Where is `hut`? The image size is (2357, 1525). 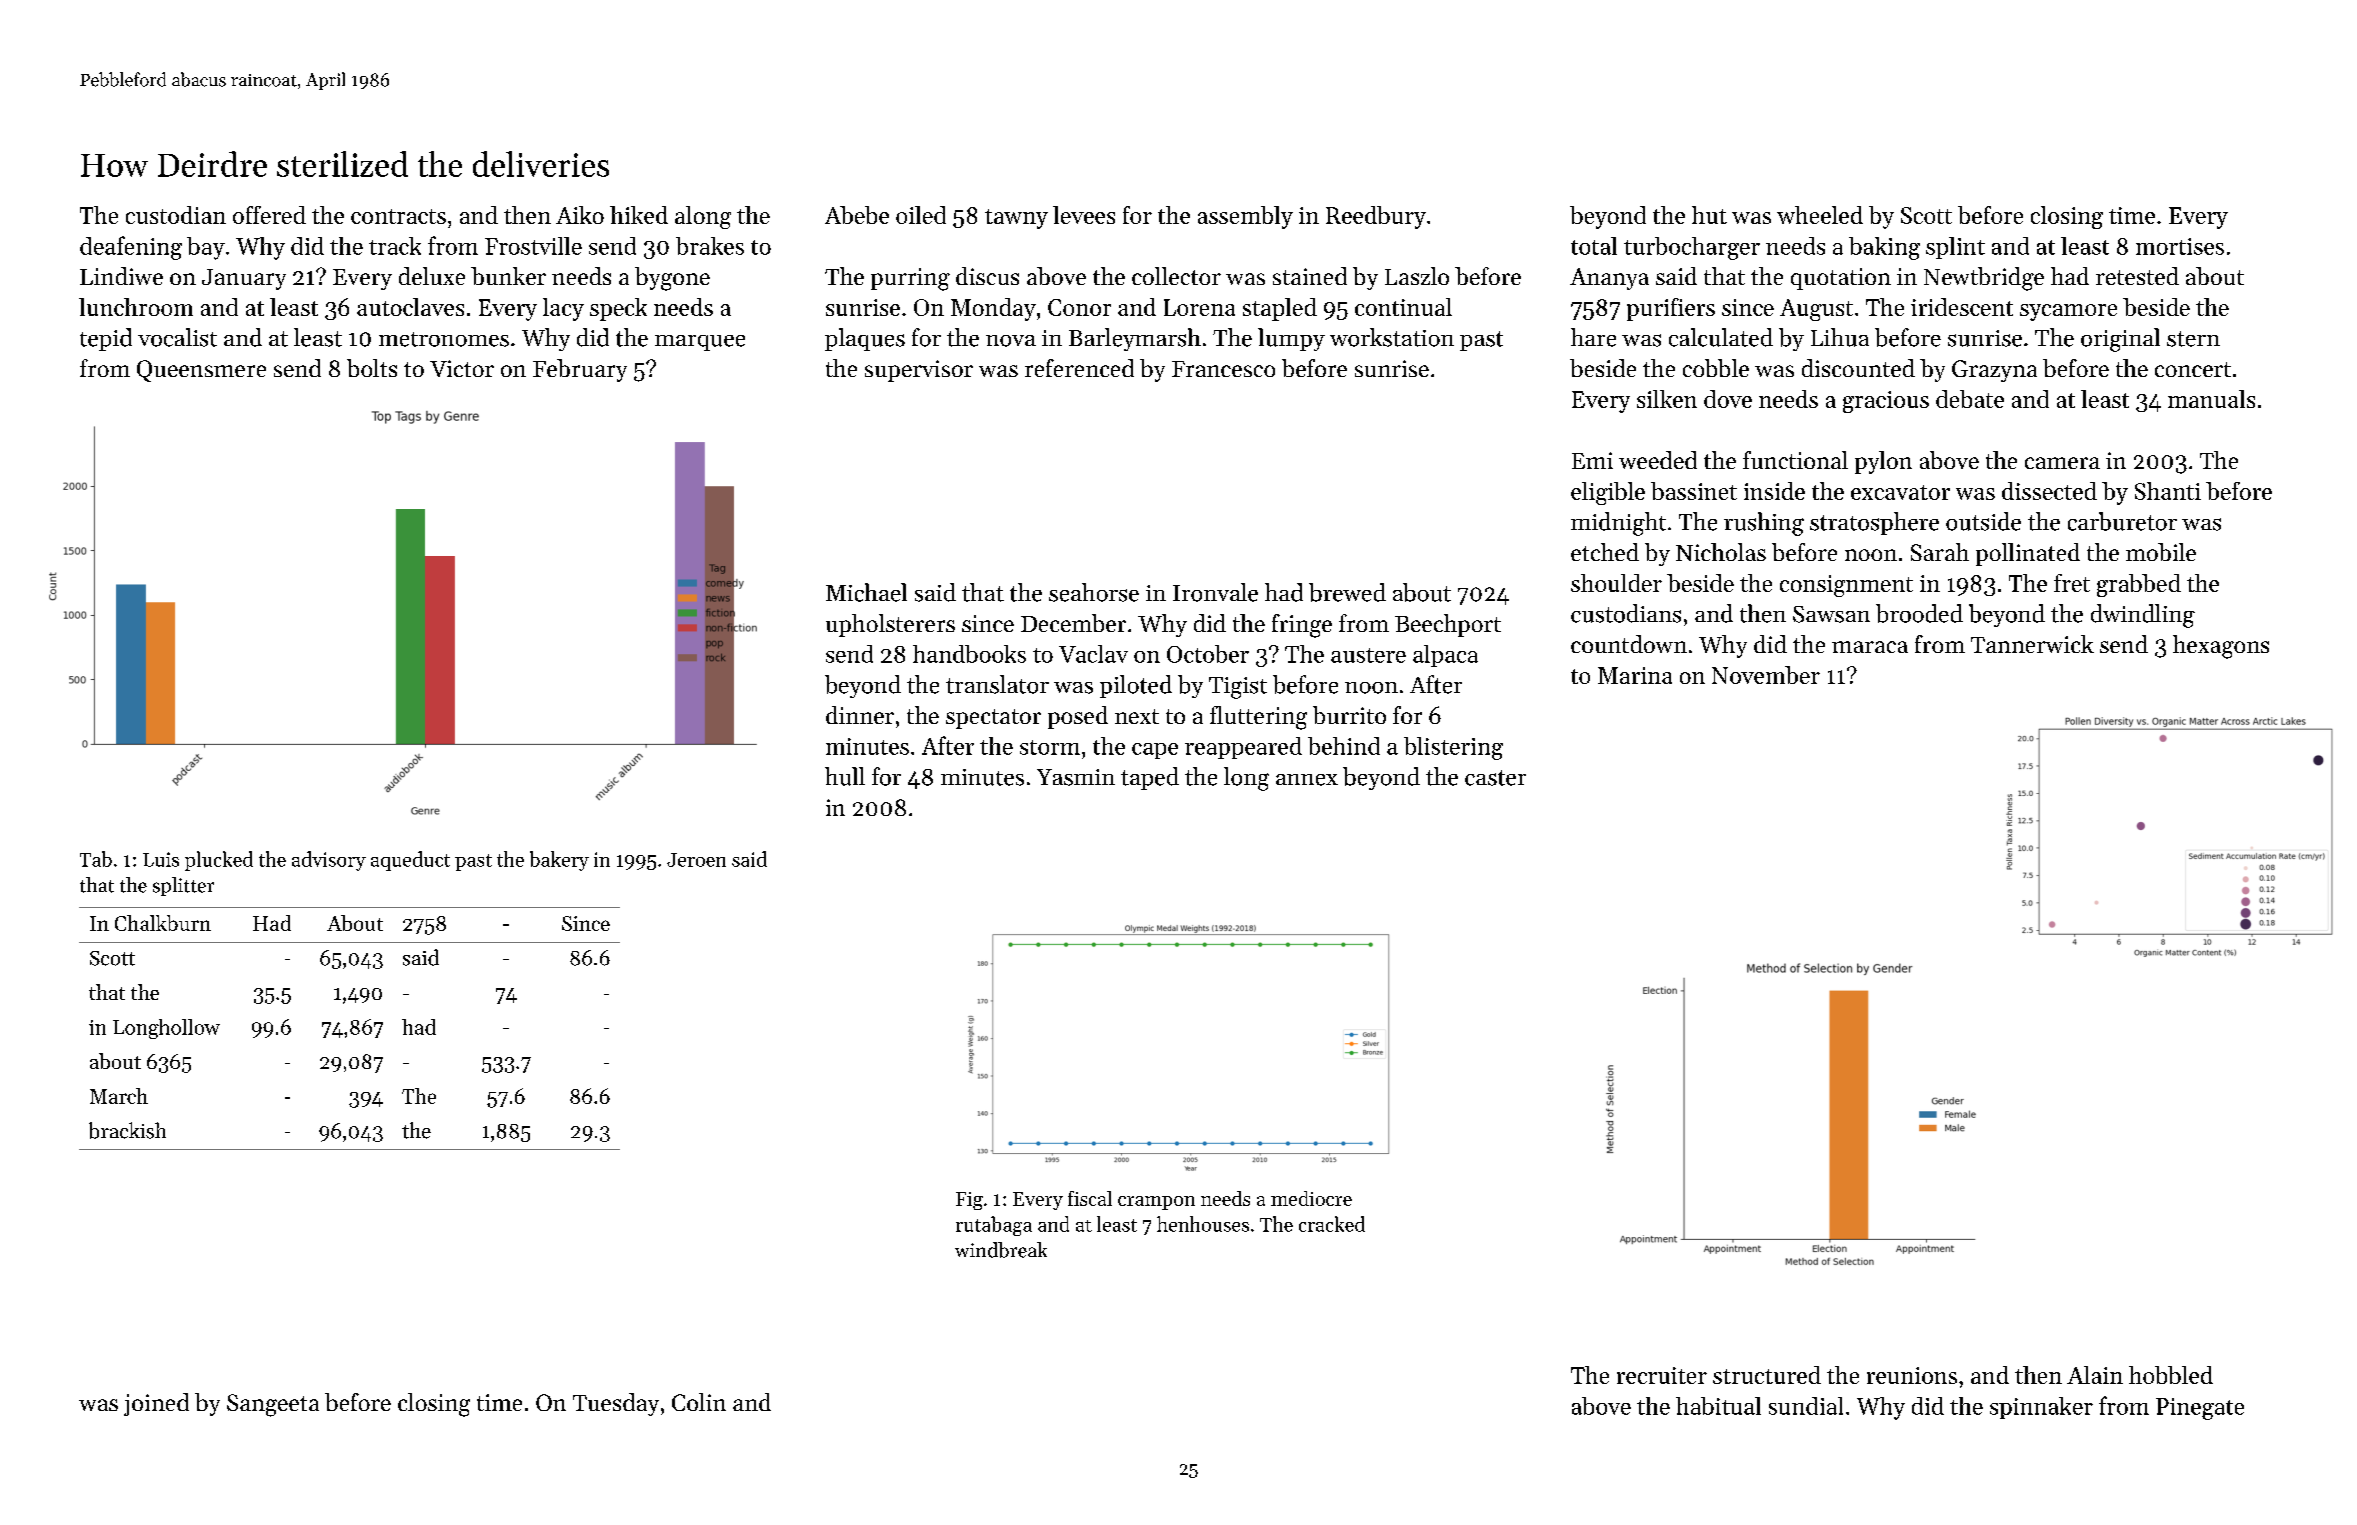 hut is located at coordinates (1709, 215).
